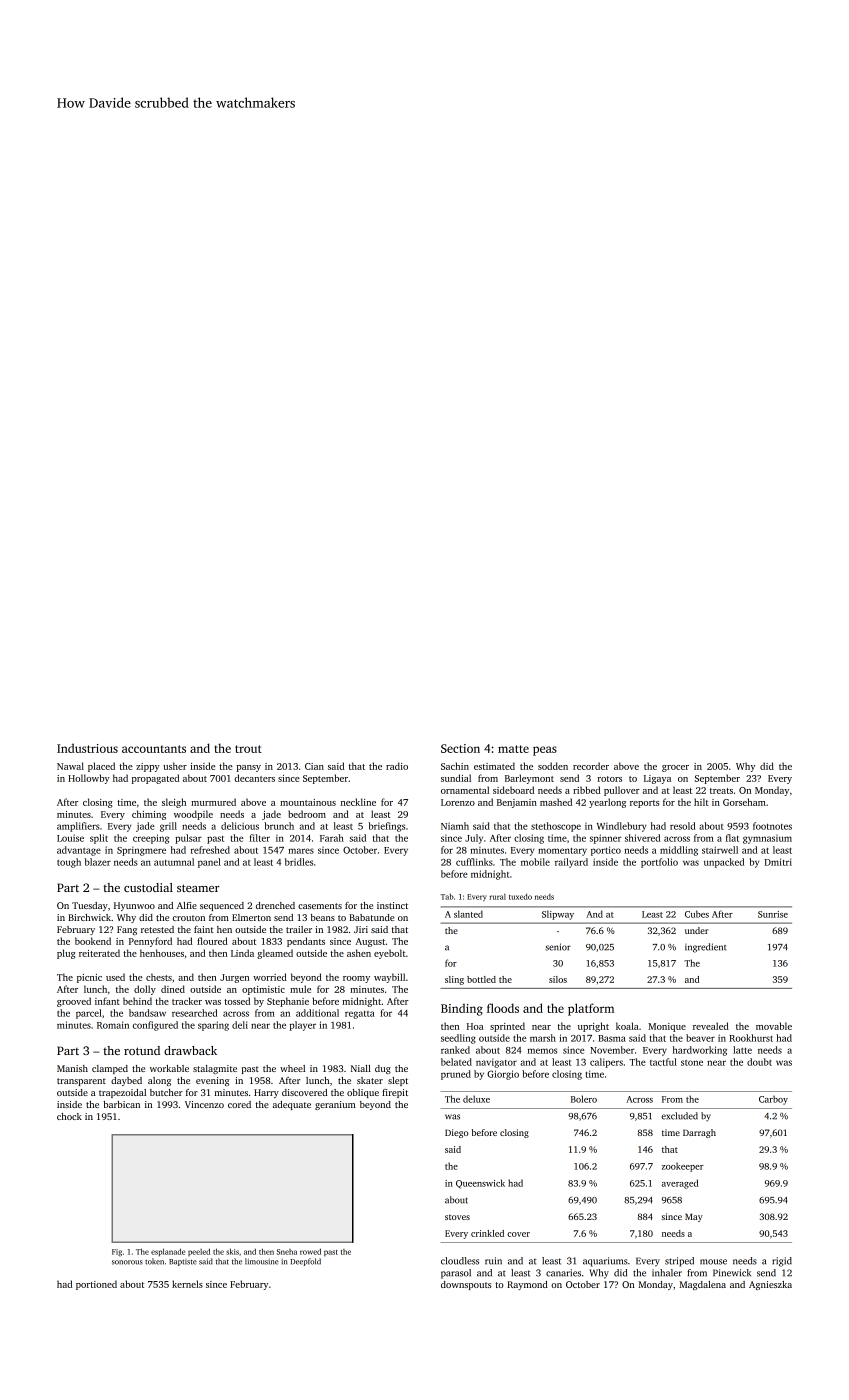 The height and width of the image is (1400, 849). What do you see at coordinates (692, 1063) in the image?
I see `stone` at bounding box center [692, 1063].
